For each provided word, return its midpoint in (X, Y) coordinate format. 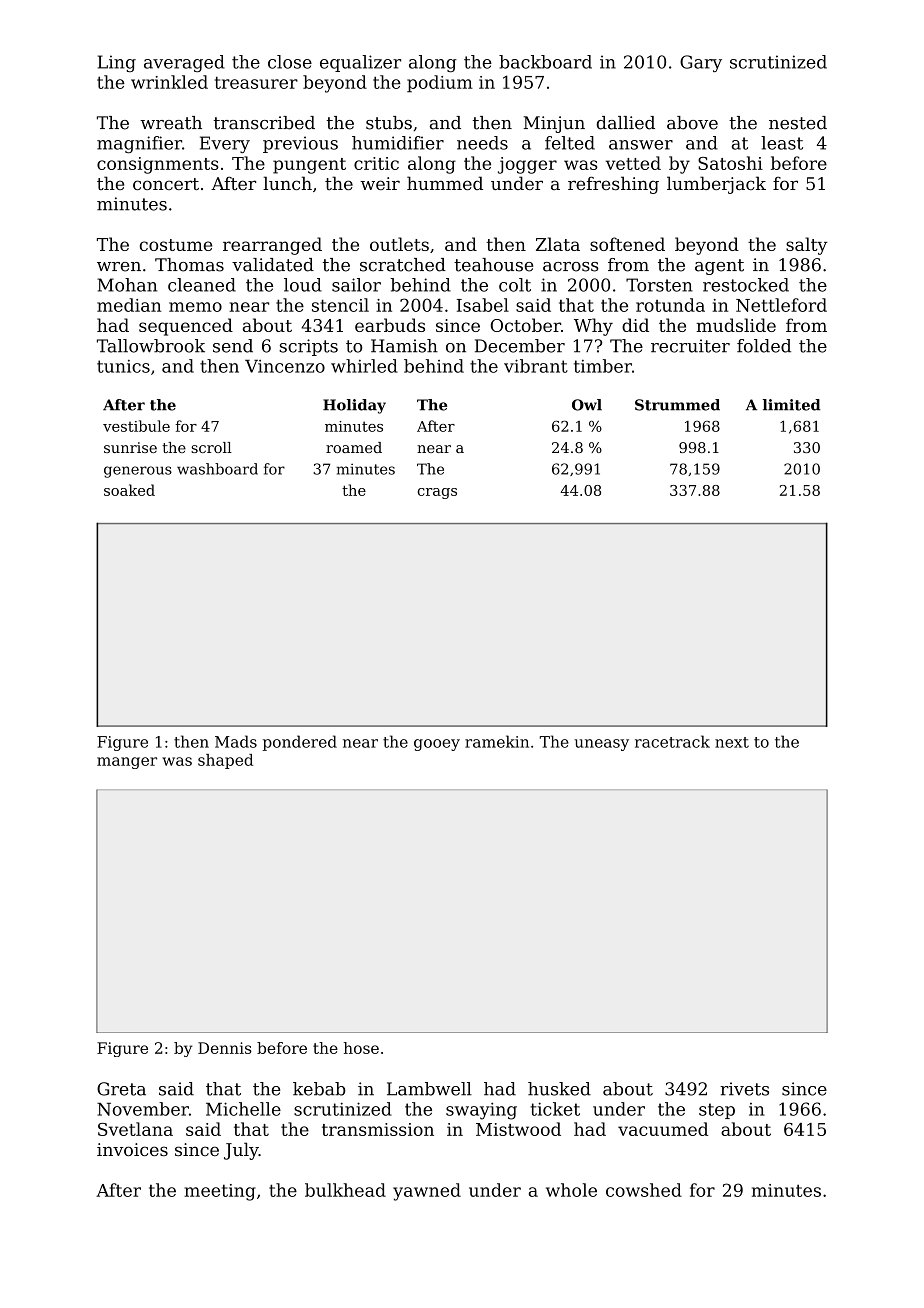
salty (806, 246)
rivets (744, 1089)
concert (166, 184)
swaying (481, 1111)
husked (559, 1089)
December (520, 346)
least (782, 143)
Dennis (225, 1048)
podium (440, 84)
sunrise (130, 447)
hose (361, 1048)
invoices (132, 1149)
